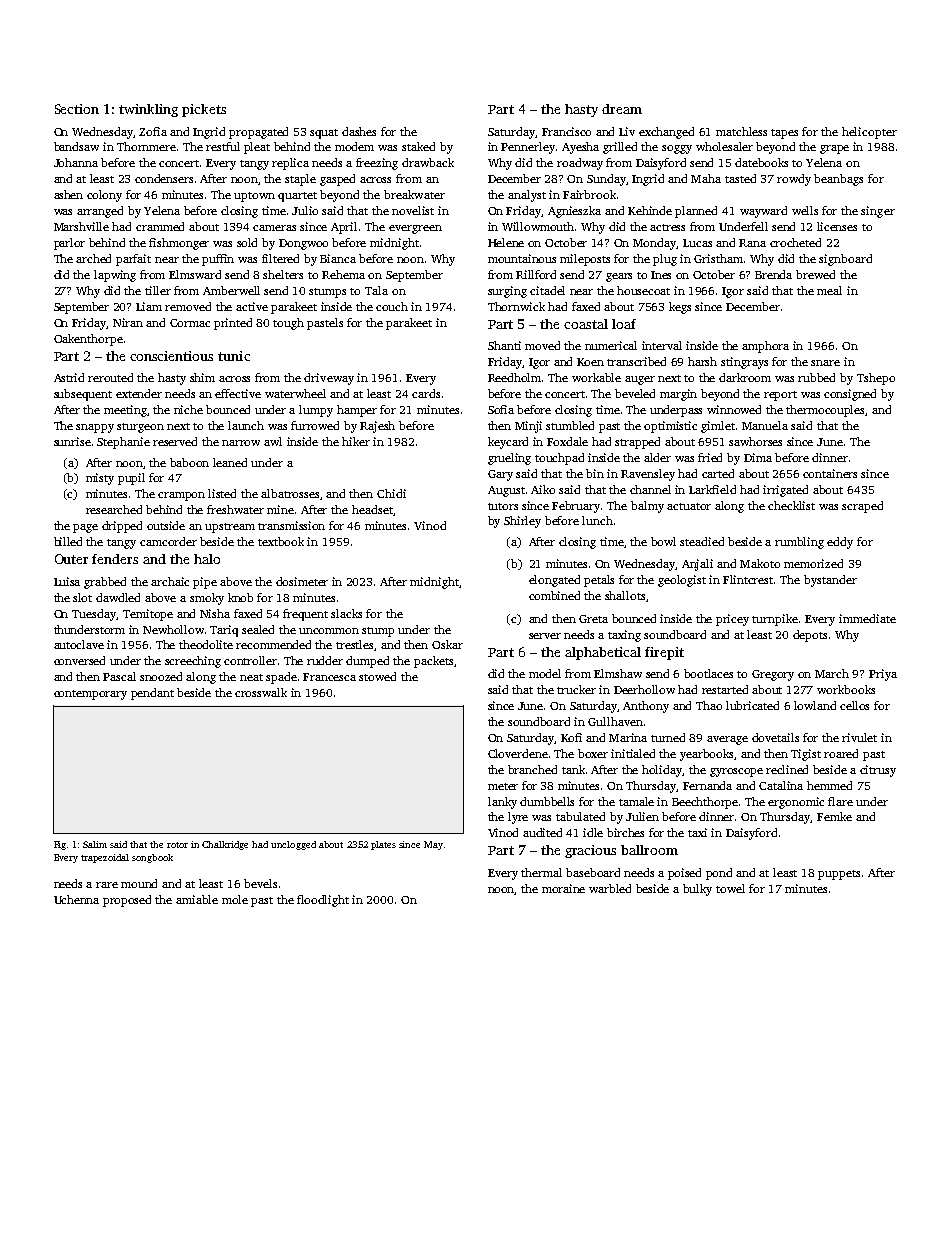  Describe the element at coordinates (622, 109) in the screenshot. I see `dream` at that location.
